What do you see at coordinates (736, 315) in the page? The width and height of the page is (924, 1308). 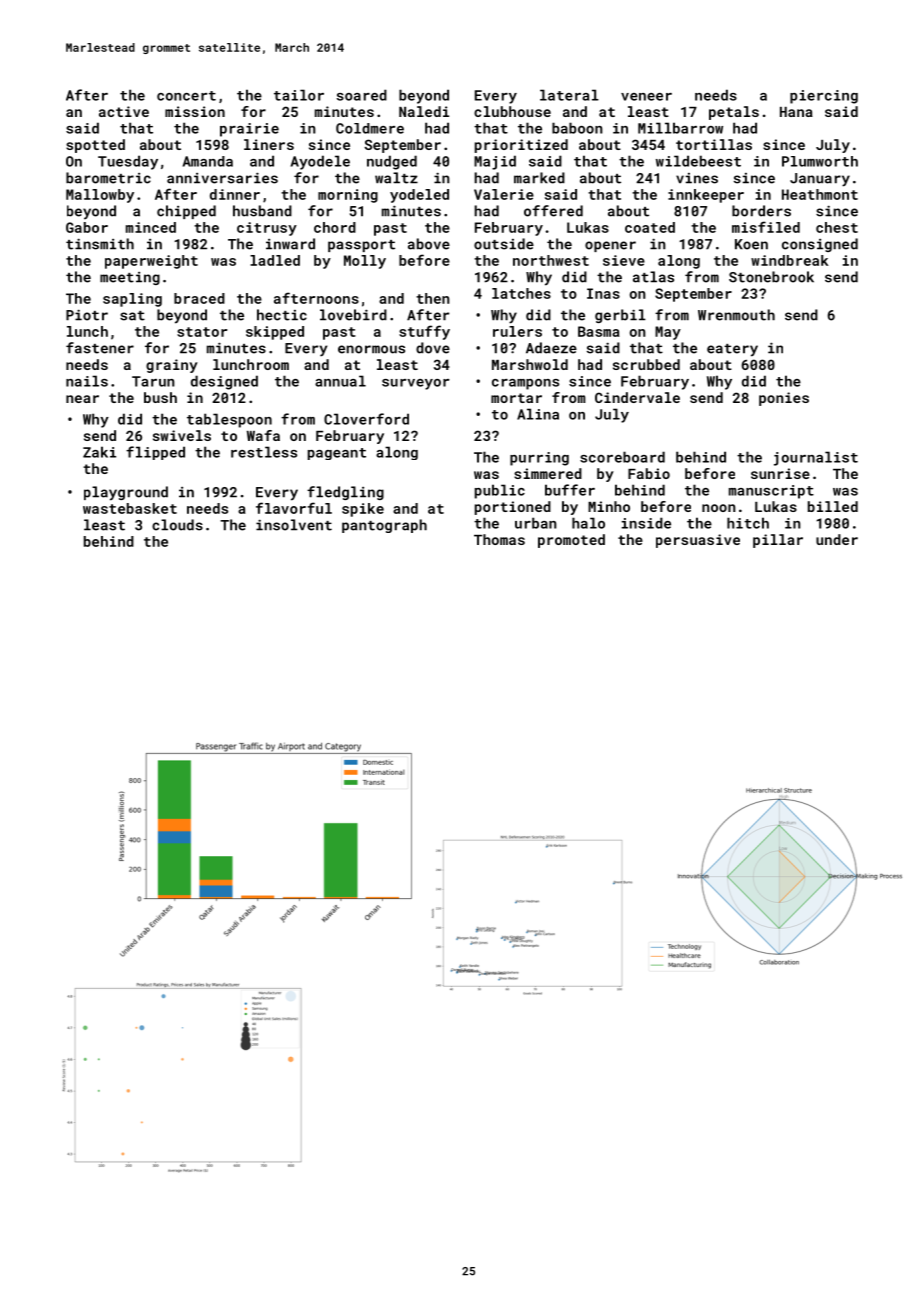 I see `Wrenmouth` at bounding box center [736, 315].
